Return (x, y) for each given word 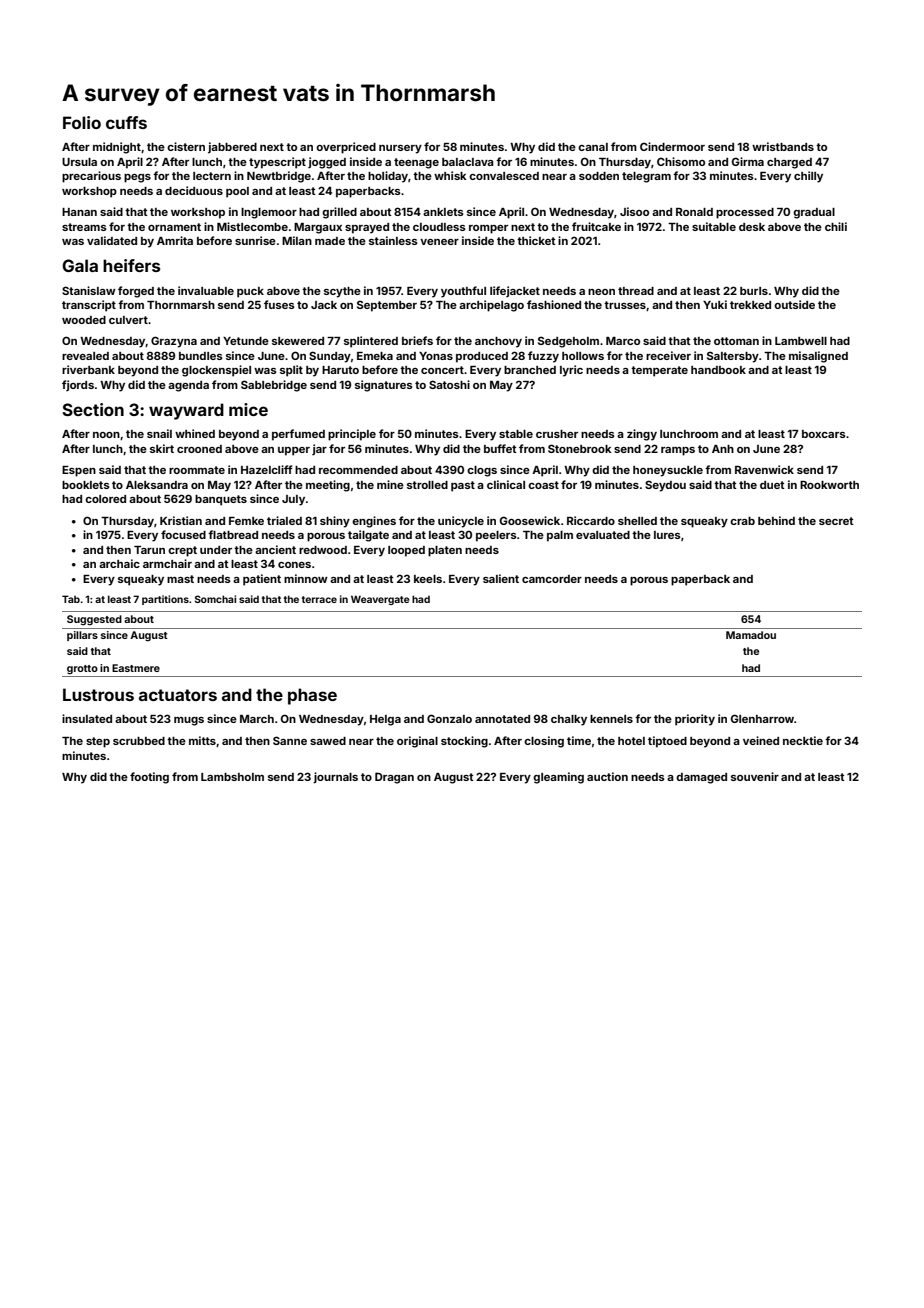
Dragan (394, 778)
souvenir (755, 776)
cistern (186, 146)
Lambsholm (232, 777)
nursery (400, 149)
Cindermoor (672, 146)
